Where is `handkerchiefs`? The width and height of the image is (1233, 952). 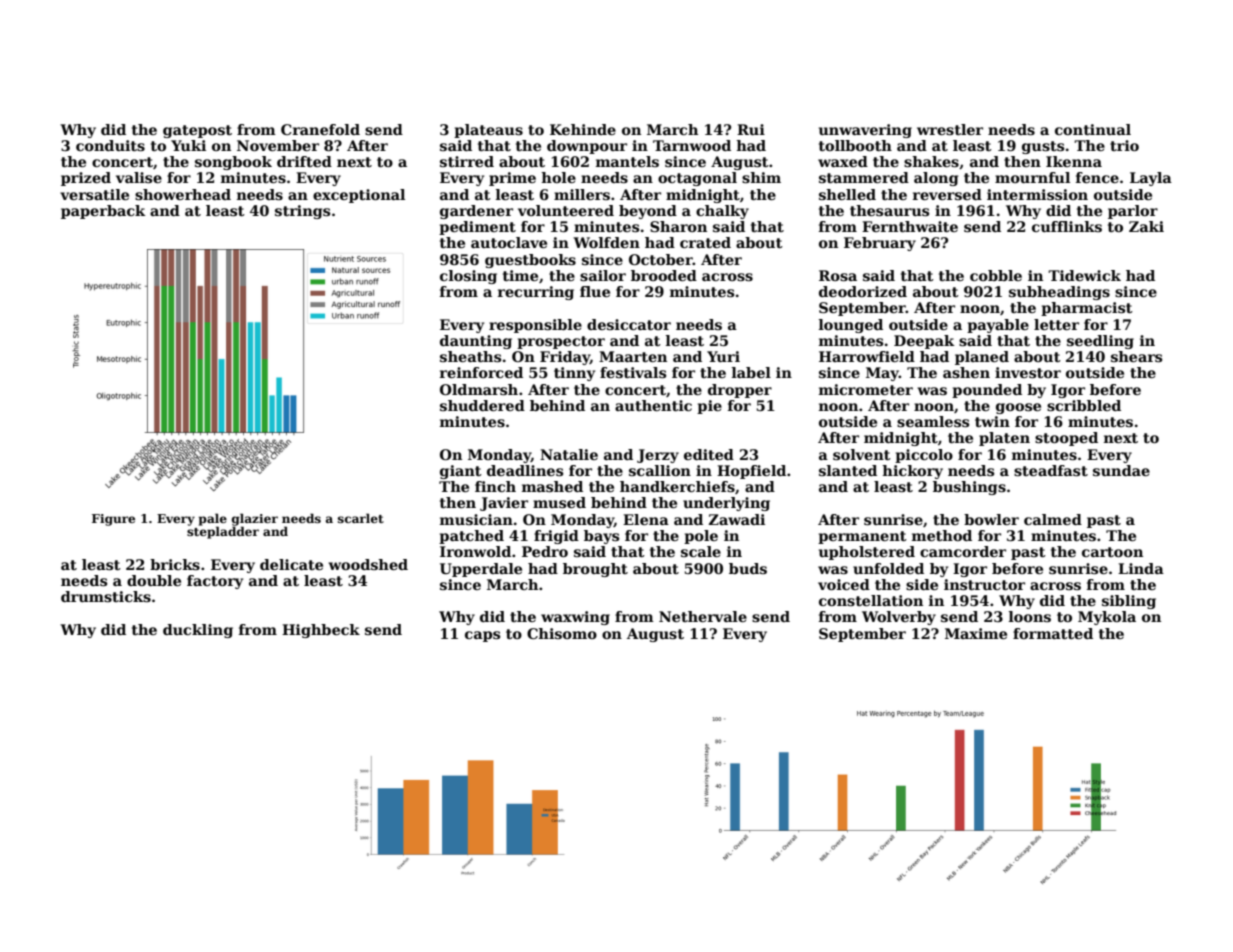
handkerchiefs is located at coordinates (677, 486).
